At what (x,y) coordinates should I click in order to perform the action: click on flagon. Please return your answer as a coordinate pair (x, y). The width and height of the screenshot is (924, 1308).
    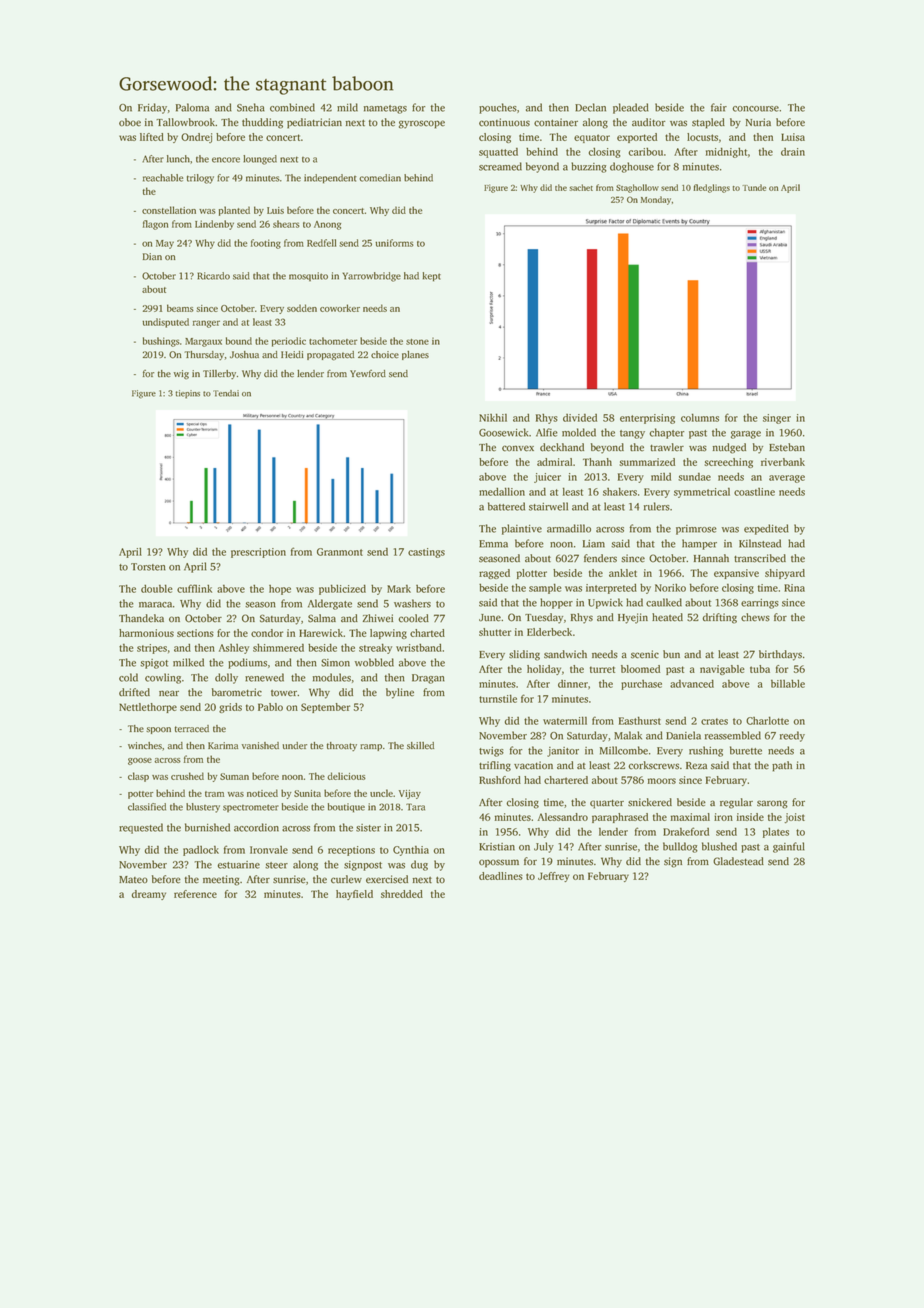
    Looking at the image, I should click on (155, 225).
